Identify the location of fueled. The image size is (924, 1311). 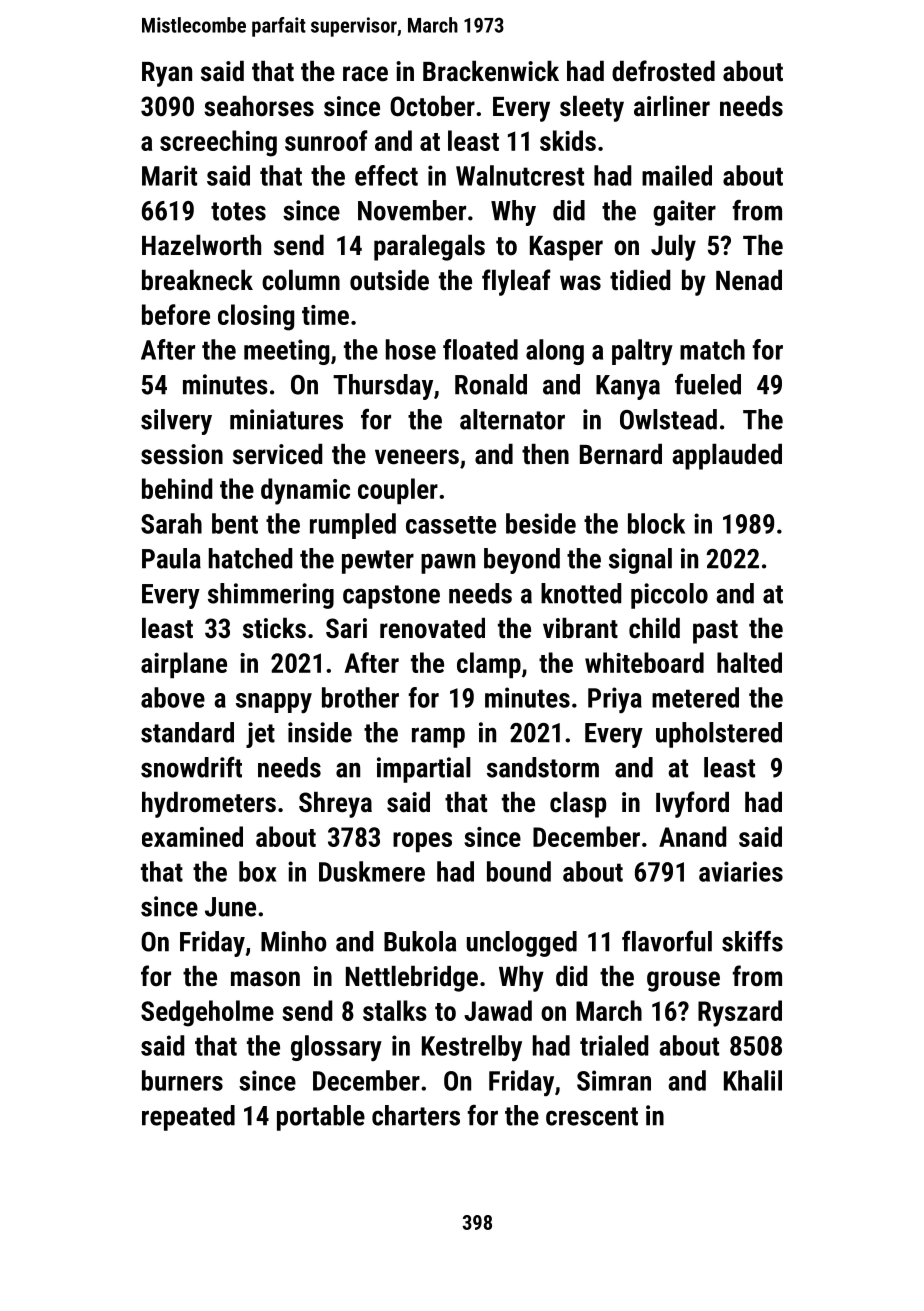
(708, 384).
